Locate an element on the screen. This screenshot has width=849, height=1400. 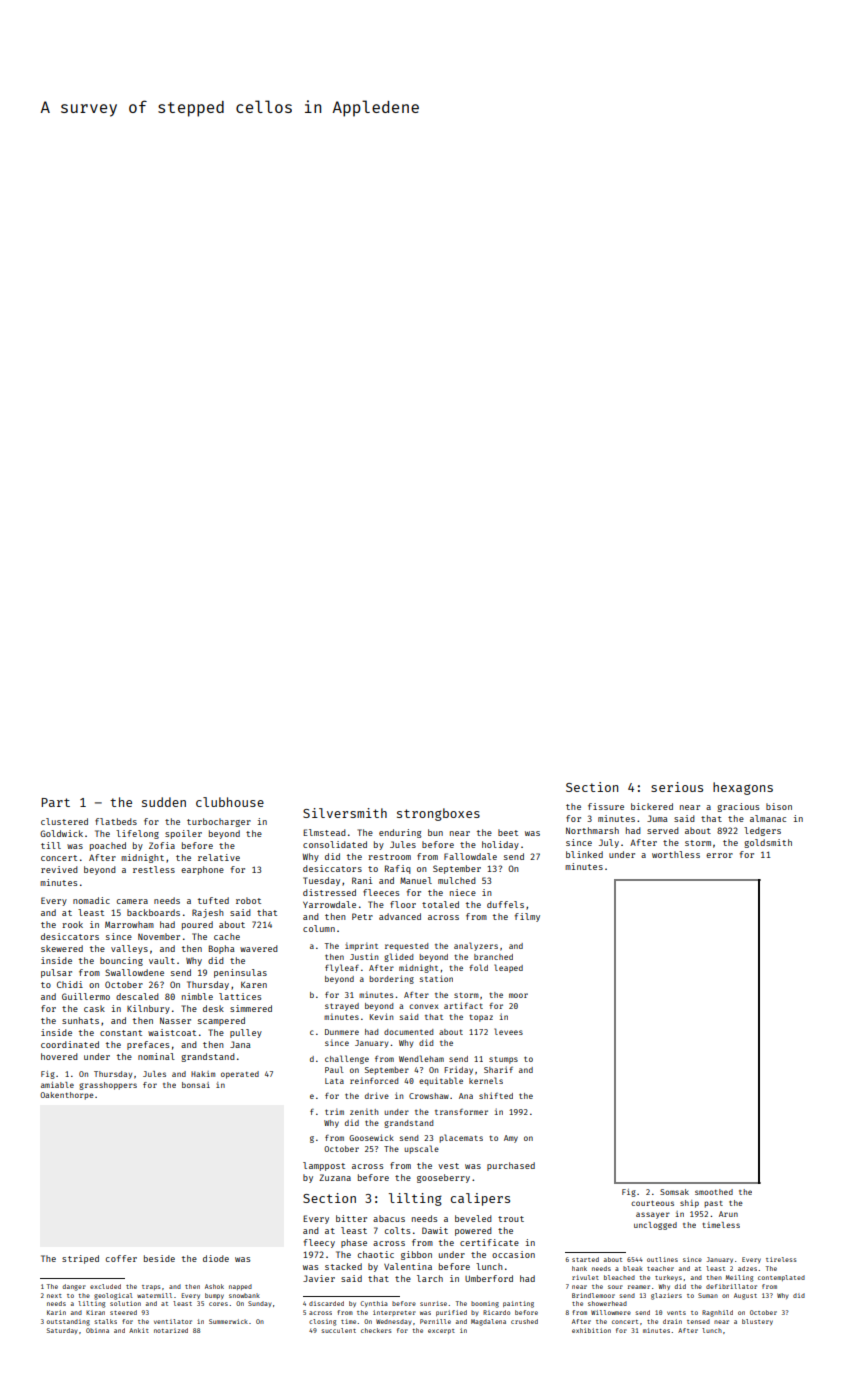
enduring is located at coordinates (400, 833).
